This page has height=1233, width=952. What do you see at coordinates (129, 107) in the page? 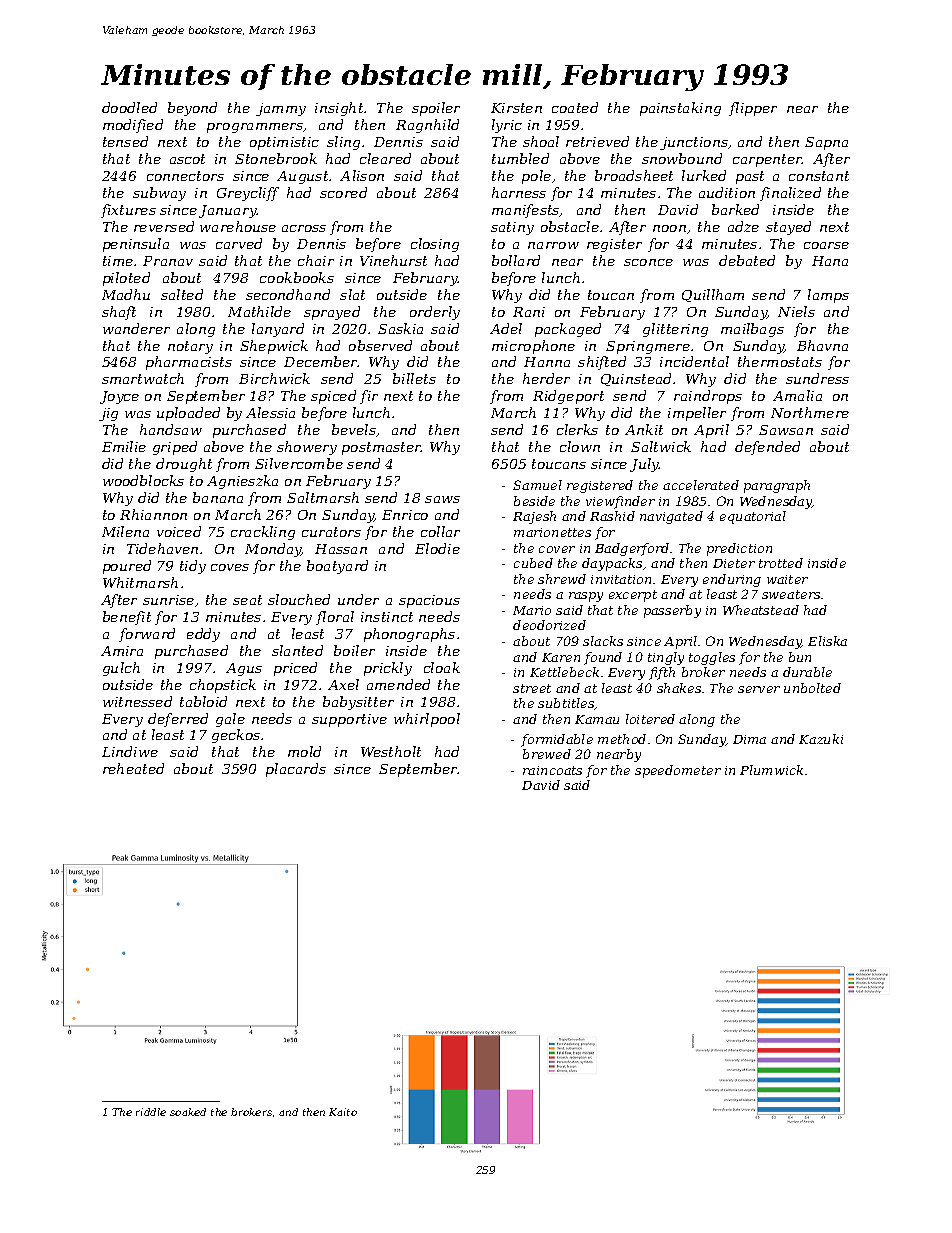
I see `doodled` at bounding box center [129, 107].
